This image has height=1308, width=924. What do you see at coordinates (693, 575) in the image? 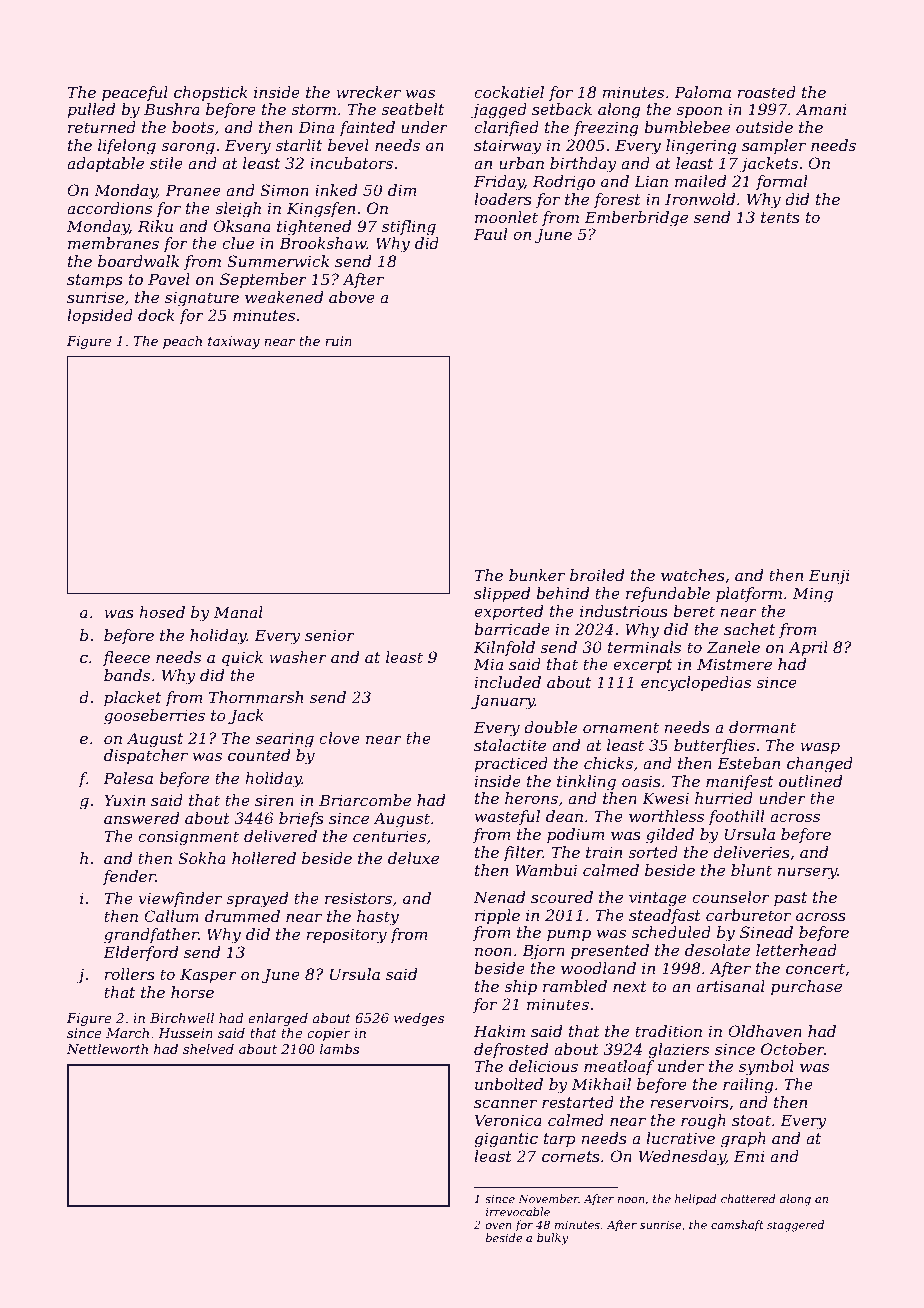
I see `watches` at bounding box center [693, 575].
